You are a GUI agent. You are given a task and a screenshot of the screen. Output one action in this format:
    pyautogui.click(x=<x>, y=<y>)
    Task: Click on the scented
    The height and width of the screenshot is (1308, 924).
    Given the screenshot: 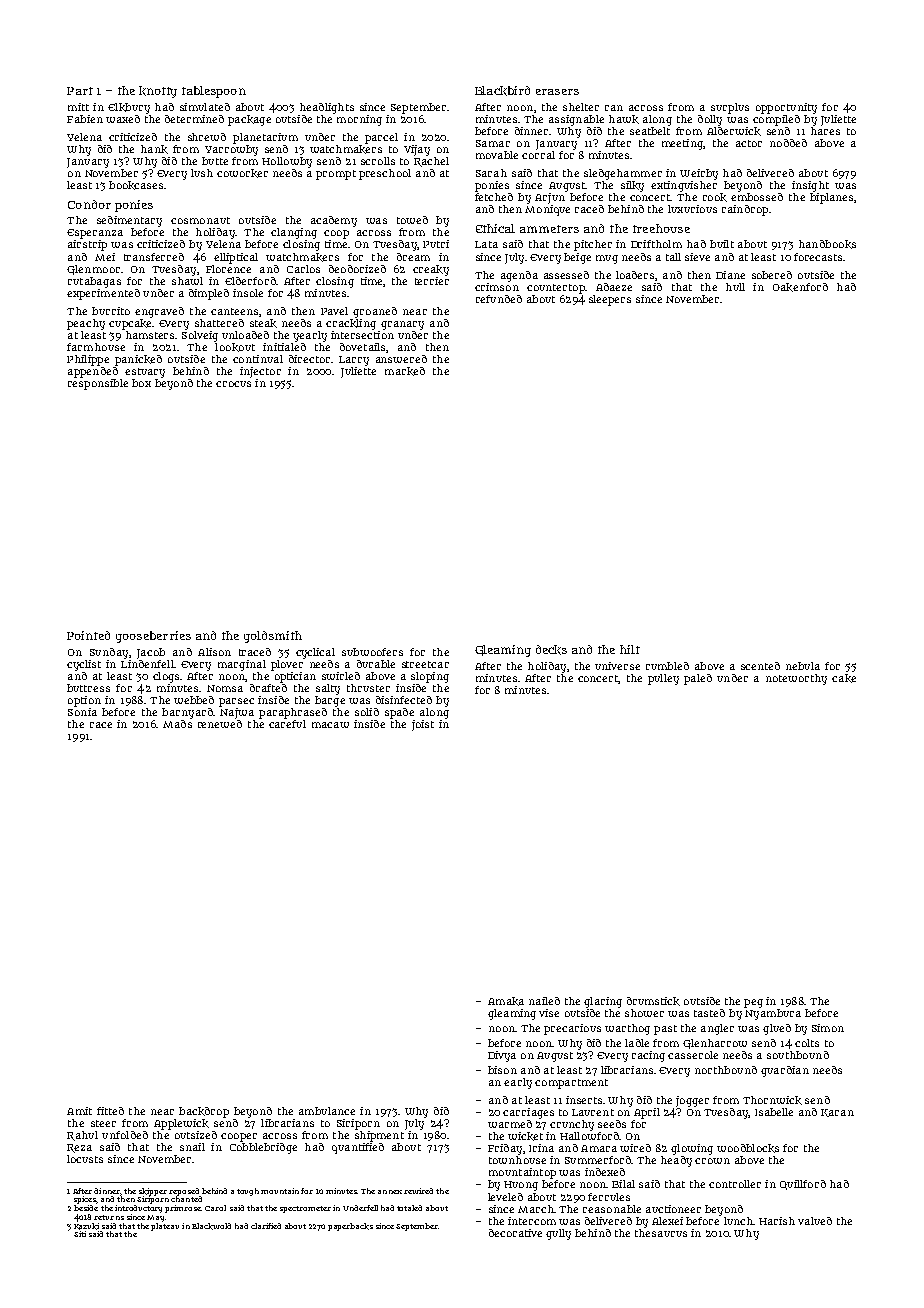 What is the action you would take?
    pyautogui.click(x=760, y=666)
